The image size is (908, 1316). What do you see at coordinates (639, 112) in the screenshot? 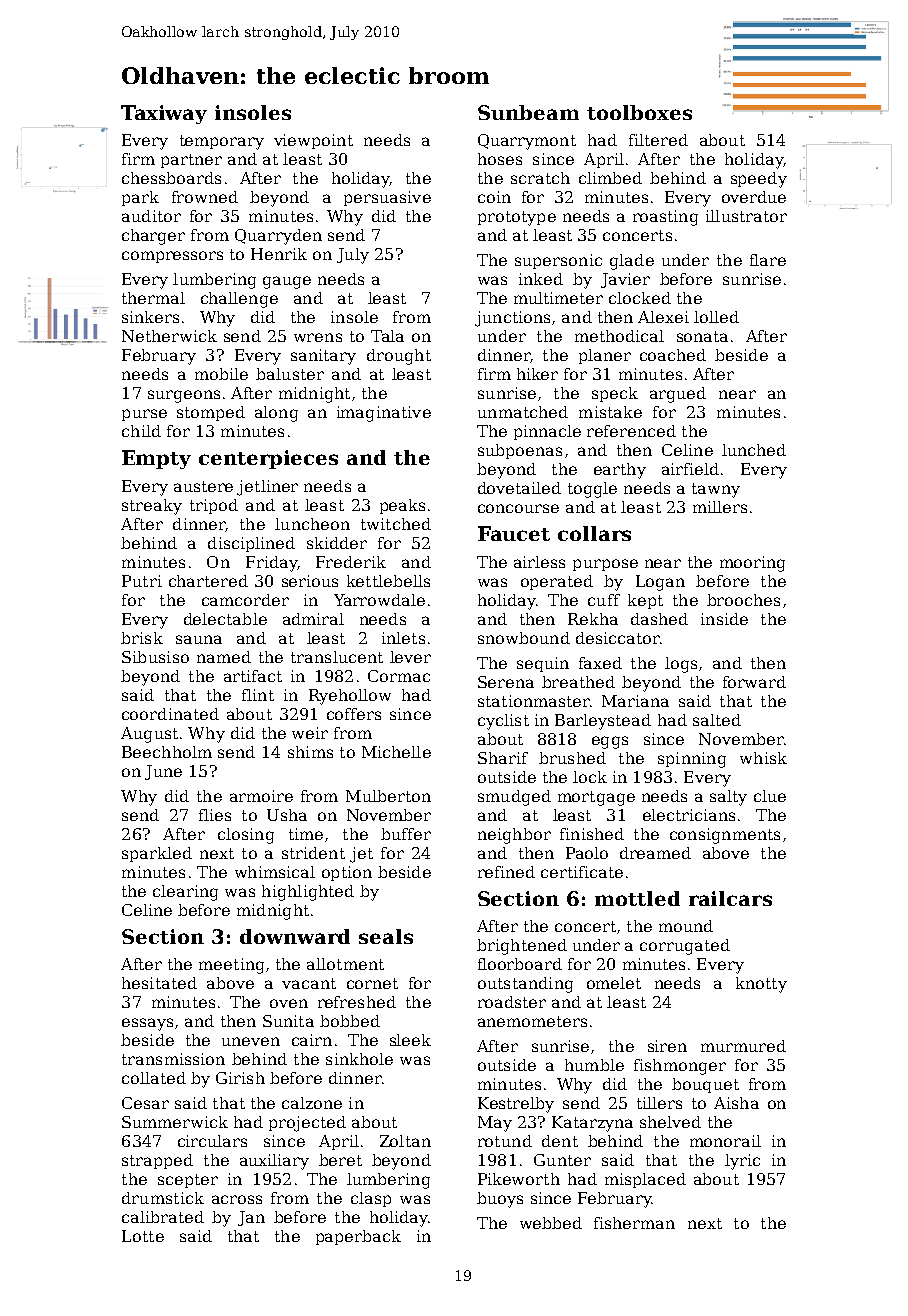
I see `toolboxes` at bounding box center [639, 112].
